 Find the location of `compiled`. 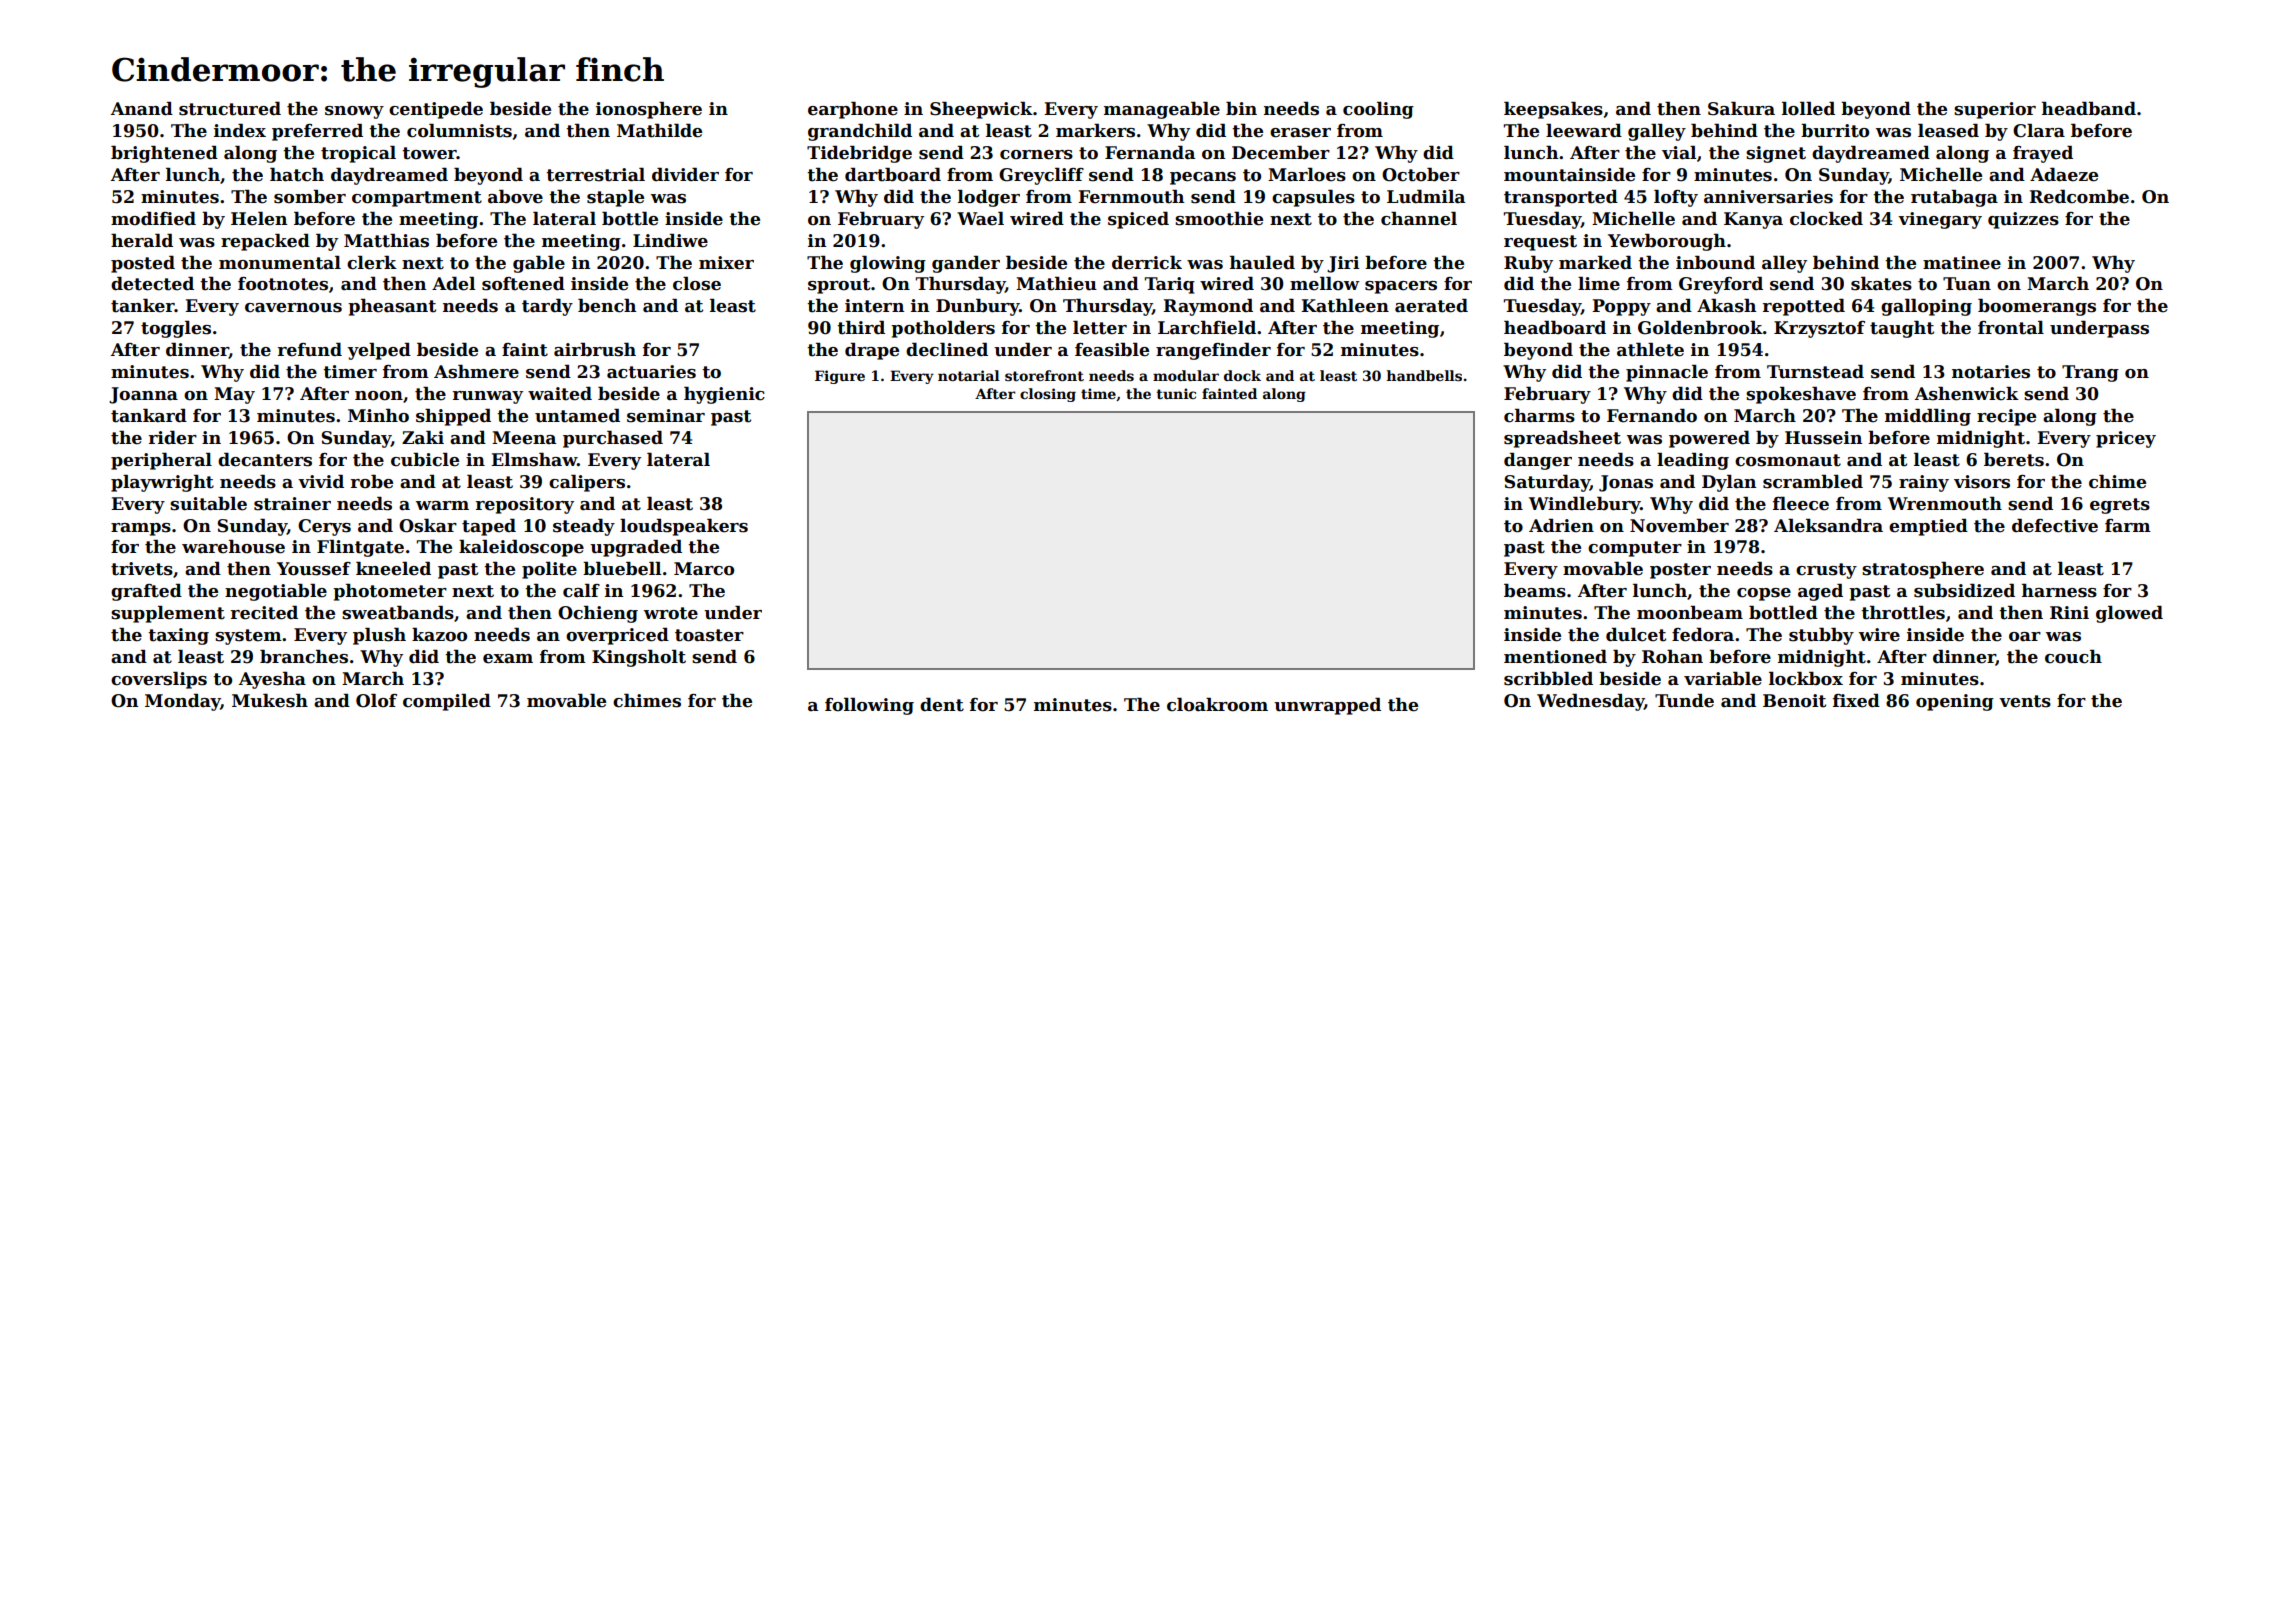

compiled is located at coordinates (447, 702).
